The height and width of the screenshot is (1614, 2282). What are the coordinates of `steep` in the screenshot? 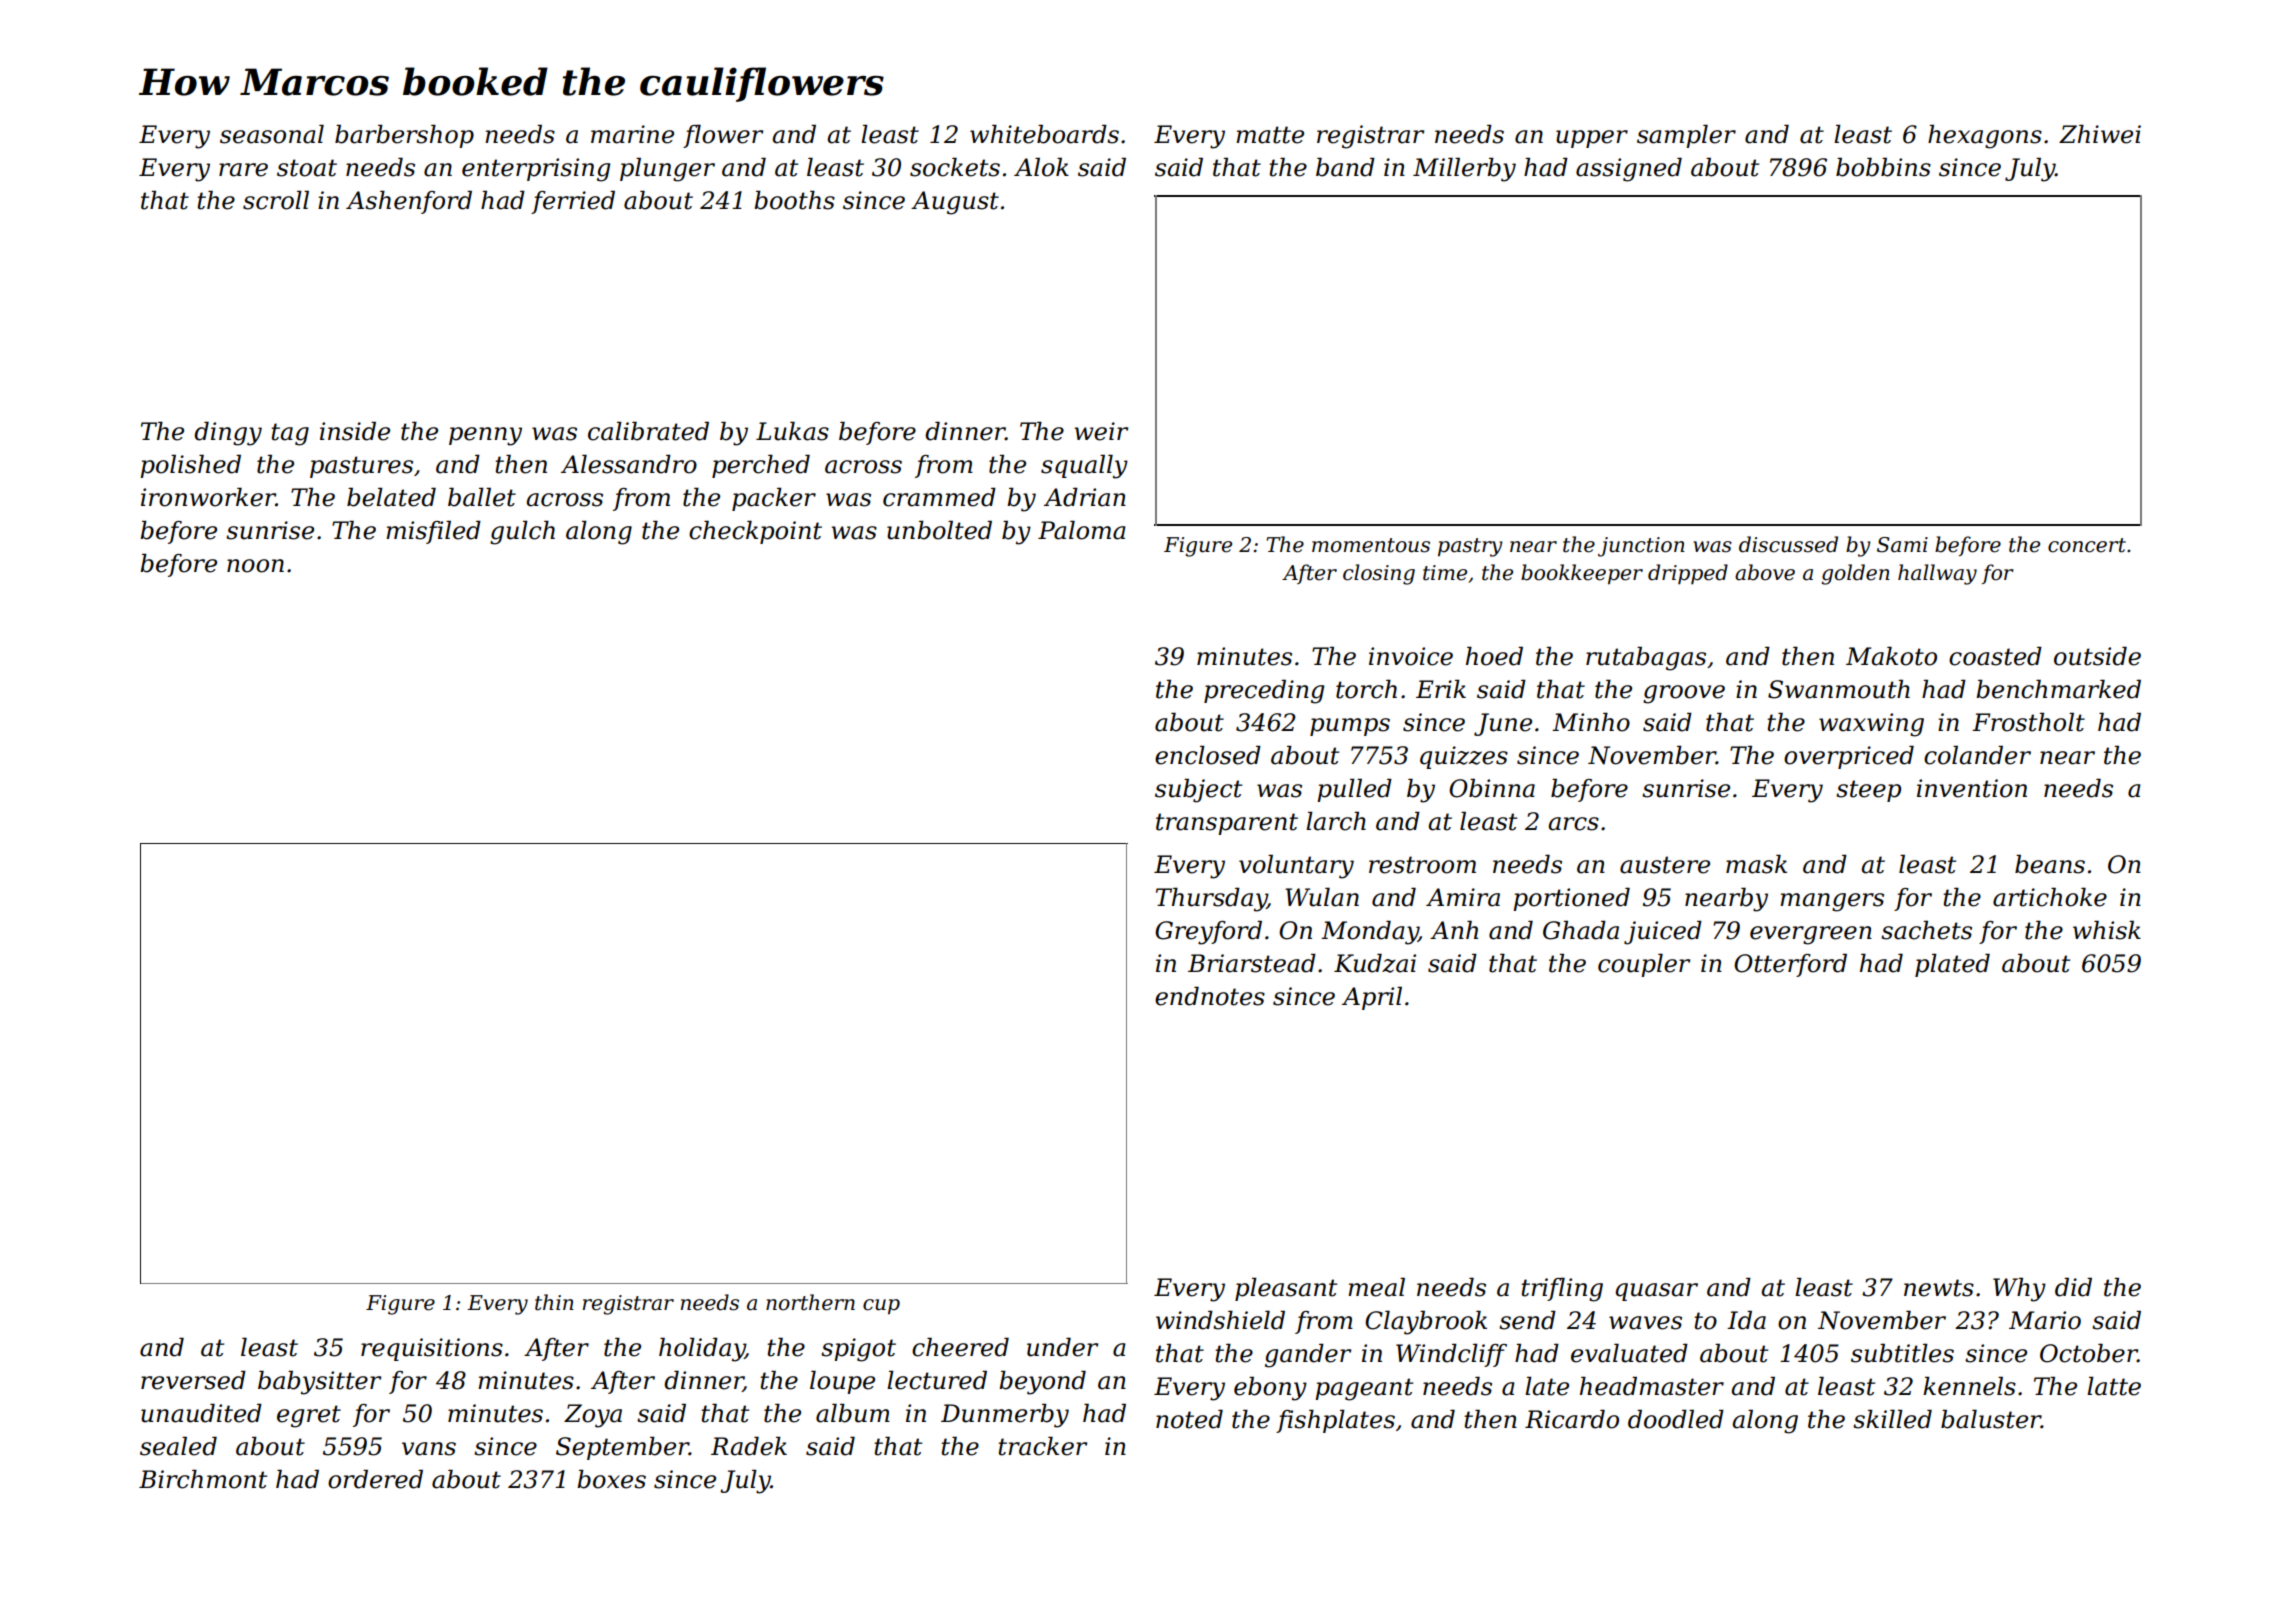 It's located at (1868, 791).
